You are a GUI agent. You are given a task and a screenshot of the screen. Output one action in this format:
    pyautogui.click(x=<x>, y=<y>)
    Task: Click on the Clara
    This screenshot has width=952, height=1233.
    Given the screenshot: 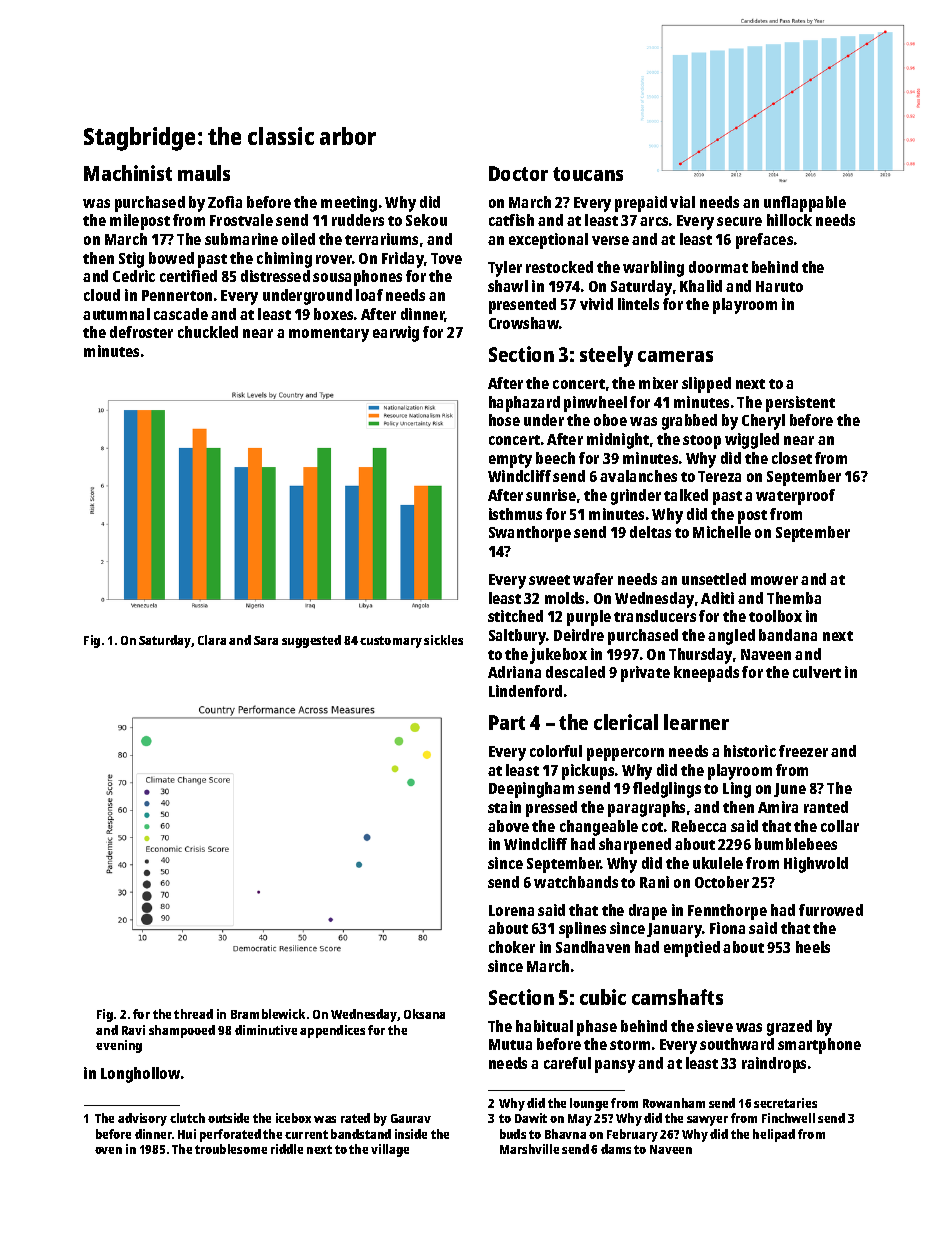 What is the action you would take?
    pyautogui.click(x=212, y=640)
